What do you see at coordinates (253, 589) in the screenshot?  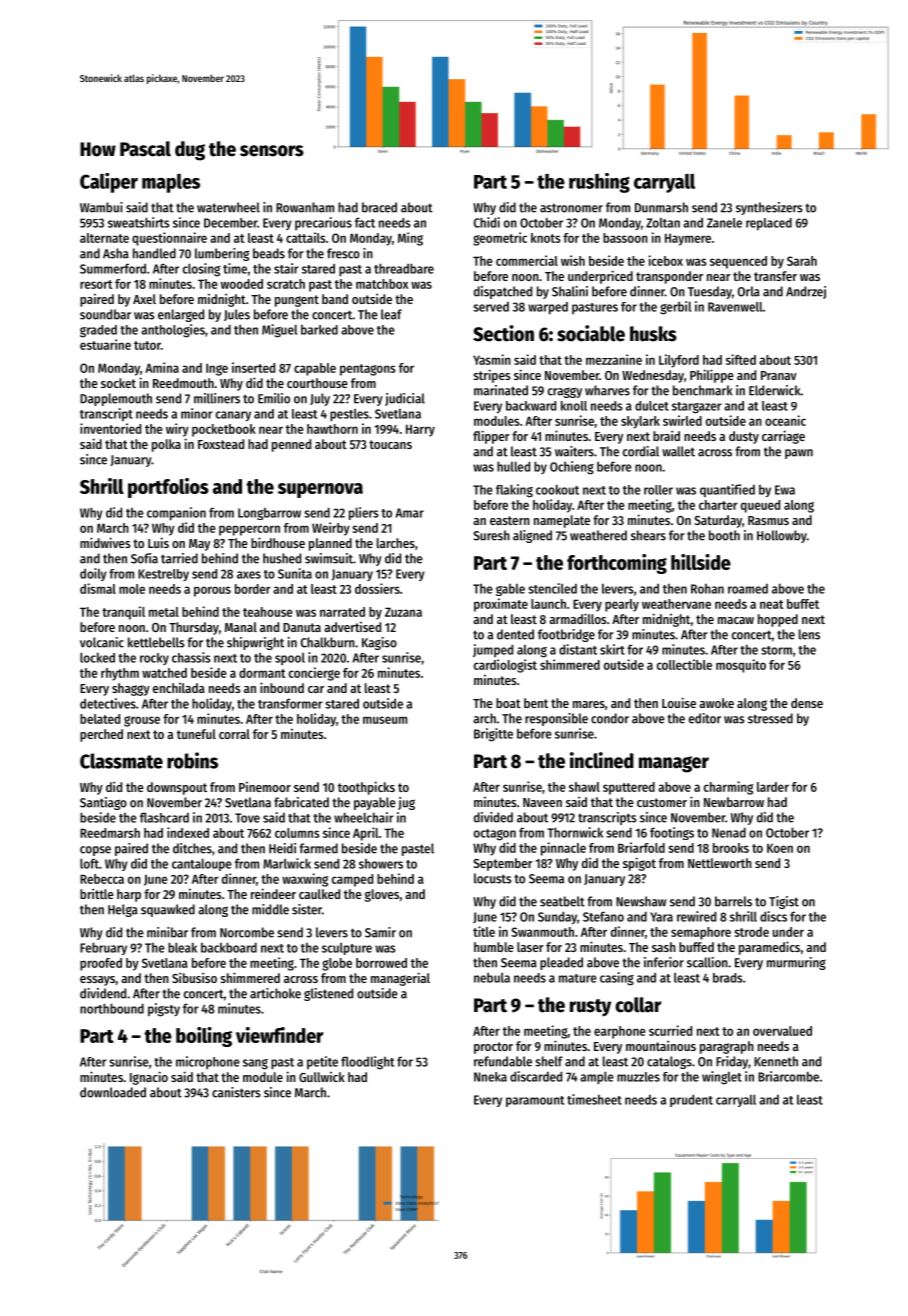 I see `border` at bounding box center [253, 589].
